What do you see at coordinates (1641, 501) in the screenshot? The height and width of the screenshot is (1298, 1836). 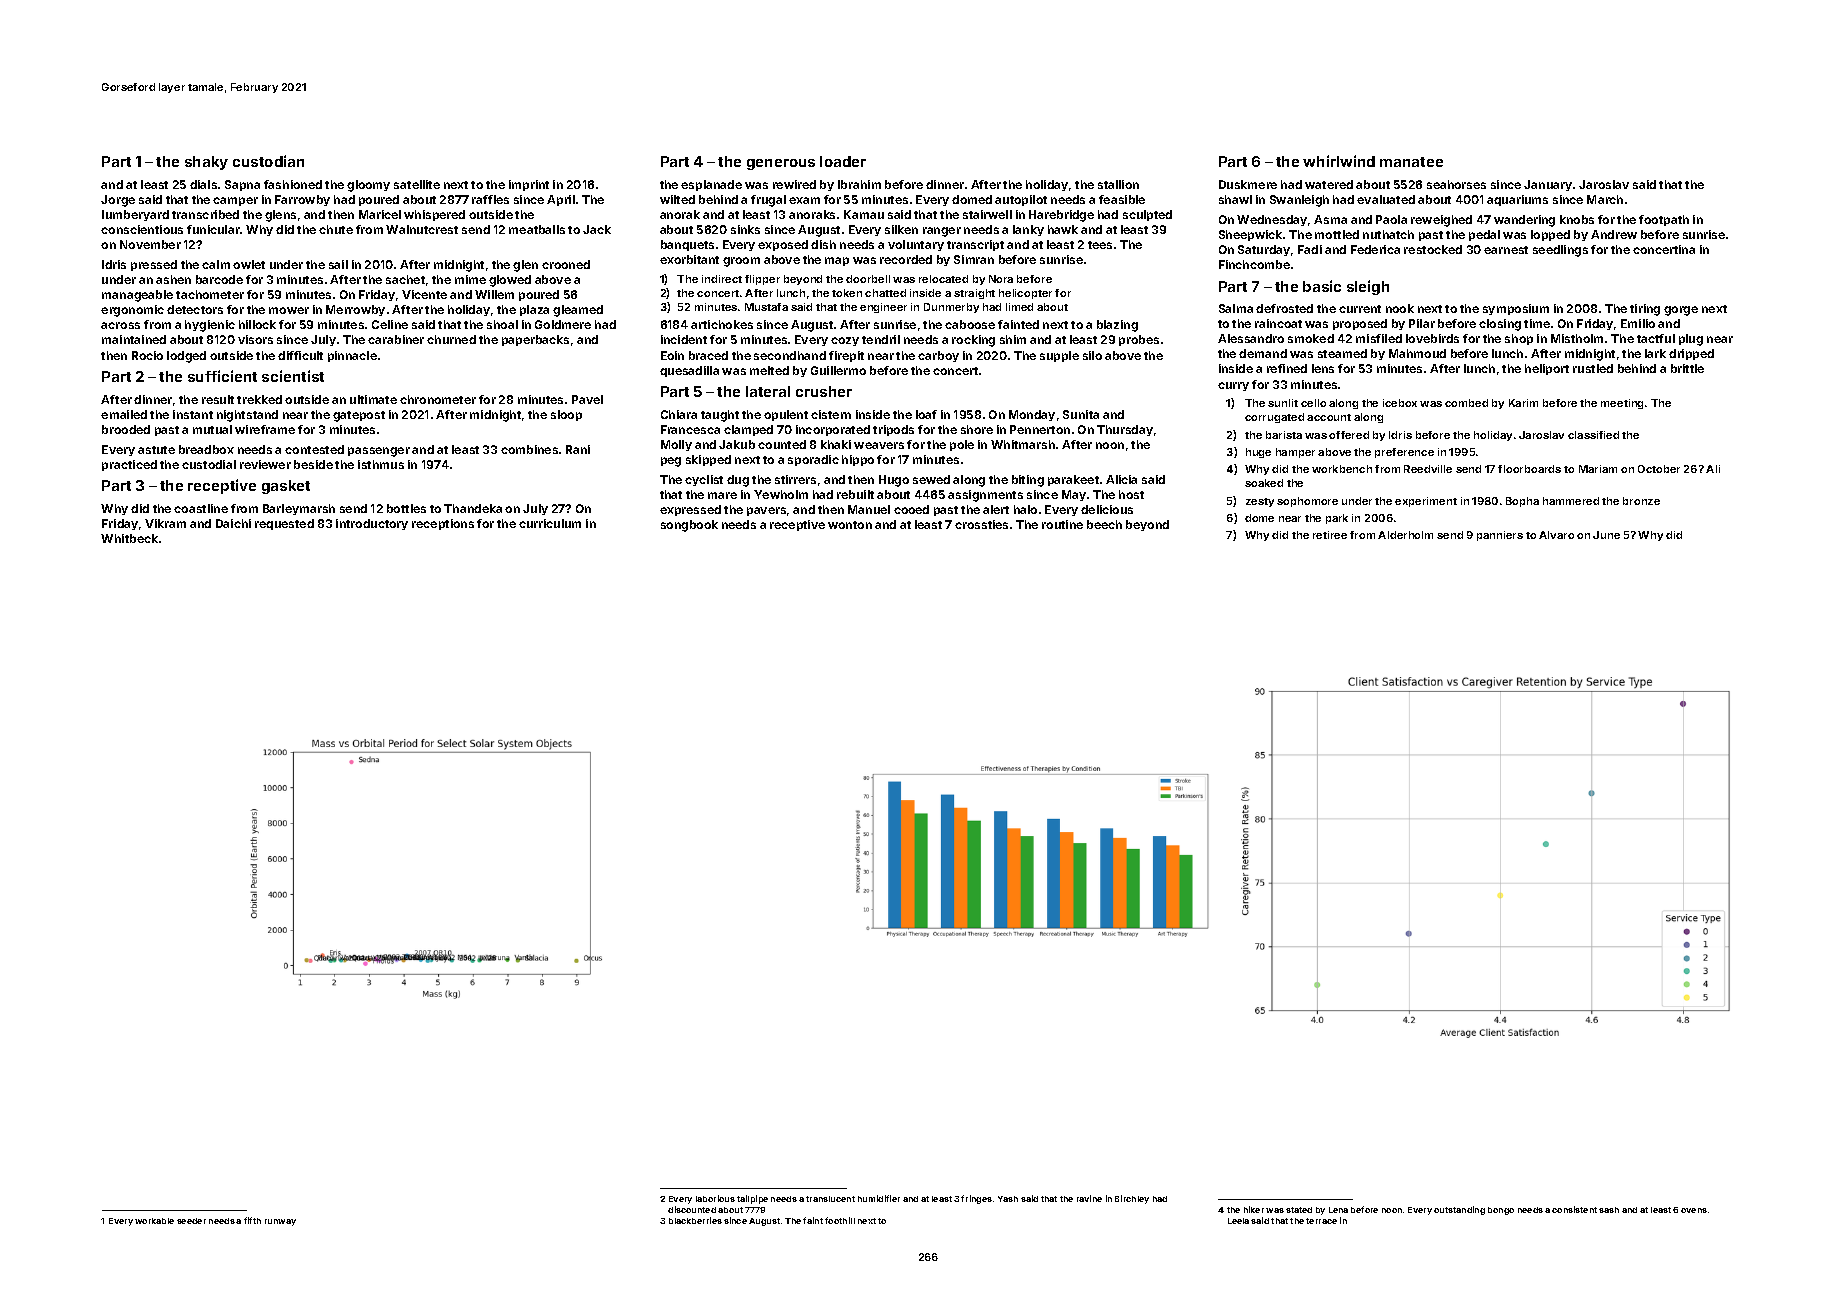 I see `bronze` at bounding box center [1641, 501].
